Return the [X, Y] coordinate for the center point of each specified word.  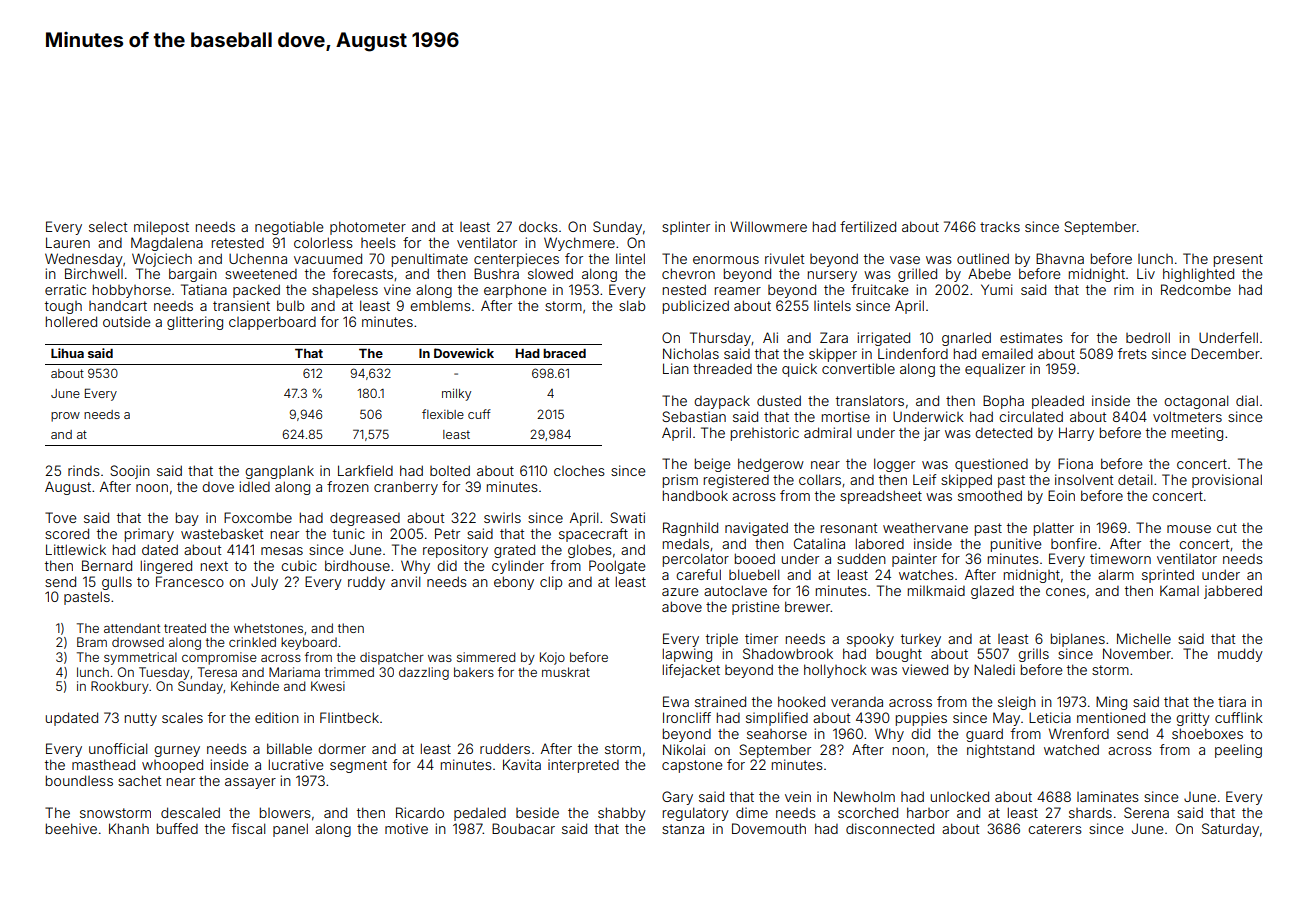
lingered [166, 567]
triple [722, 640]
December [1225, 353]
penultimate [430, 260]
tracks [1000, 227]
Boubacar [523, 828]
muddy [1240, 655]
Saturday [1230, 830]
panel [290, 830]
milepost [161, 228]
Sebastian [694, 416]
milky [456, 394]
